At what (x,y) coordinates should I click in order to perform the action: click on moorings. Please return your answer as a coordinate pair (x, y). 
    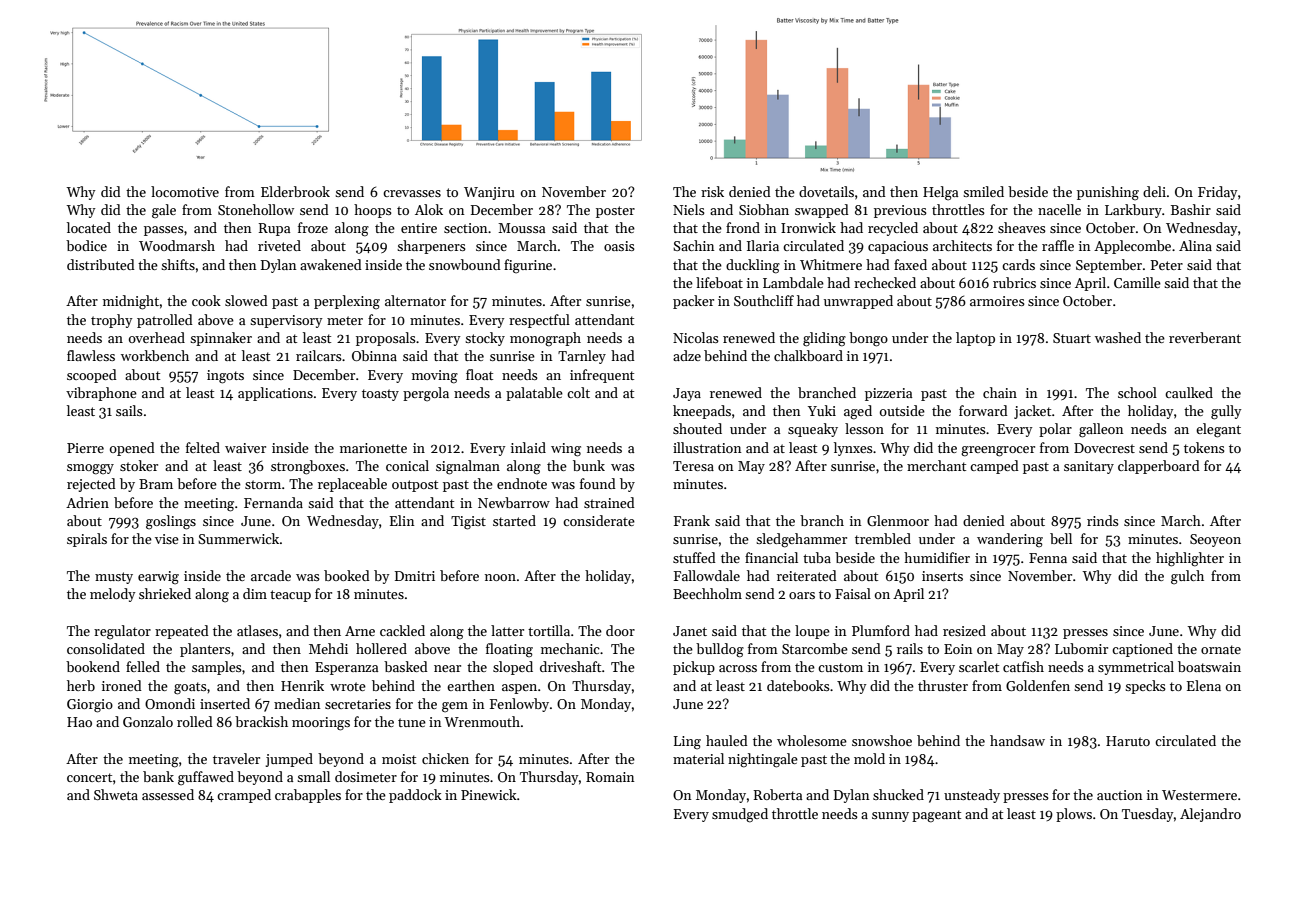
    Looking at the image, I should click on (321, 724).
